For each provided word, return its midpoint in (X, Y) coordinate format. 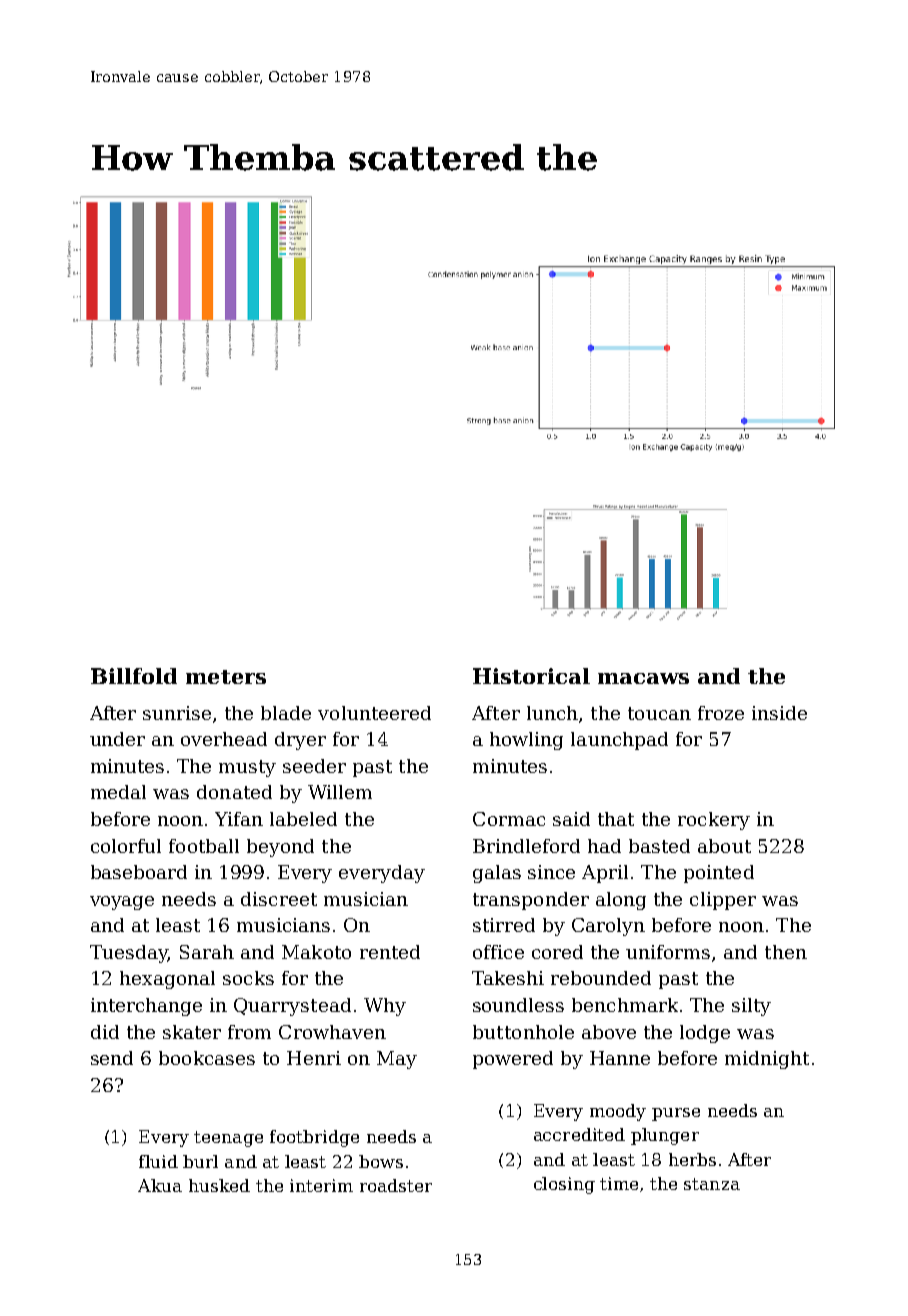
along (621, 901)
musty (247, 768)
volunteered (374, 713)
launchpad (619, 741)
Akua (160, 1185)
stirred (504, 925)
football (204, 846)
